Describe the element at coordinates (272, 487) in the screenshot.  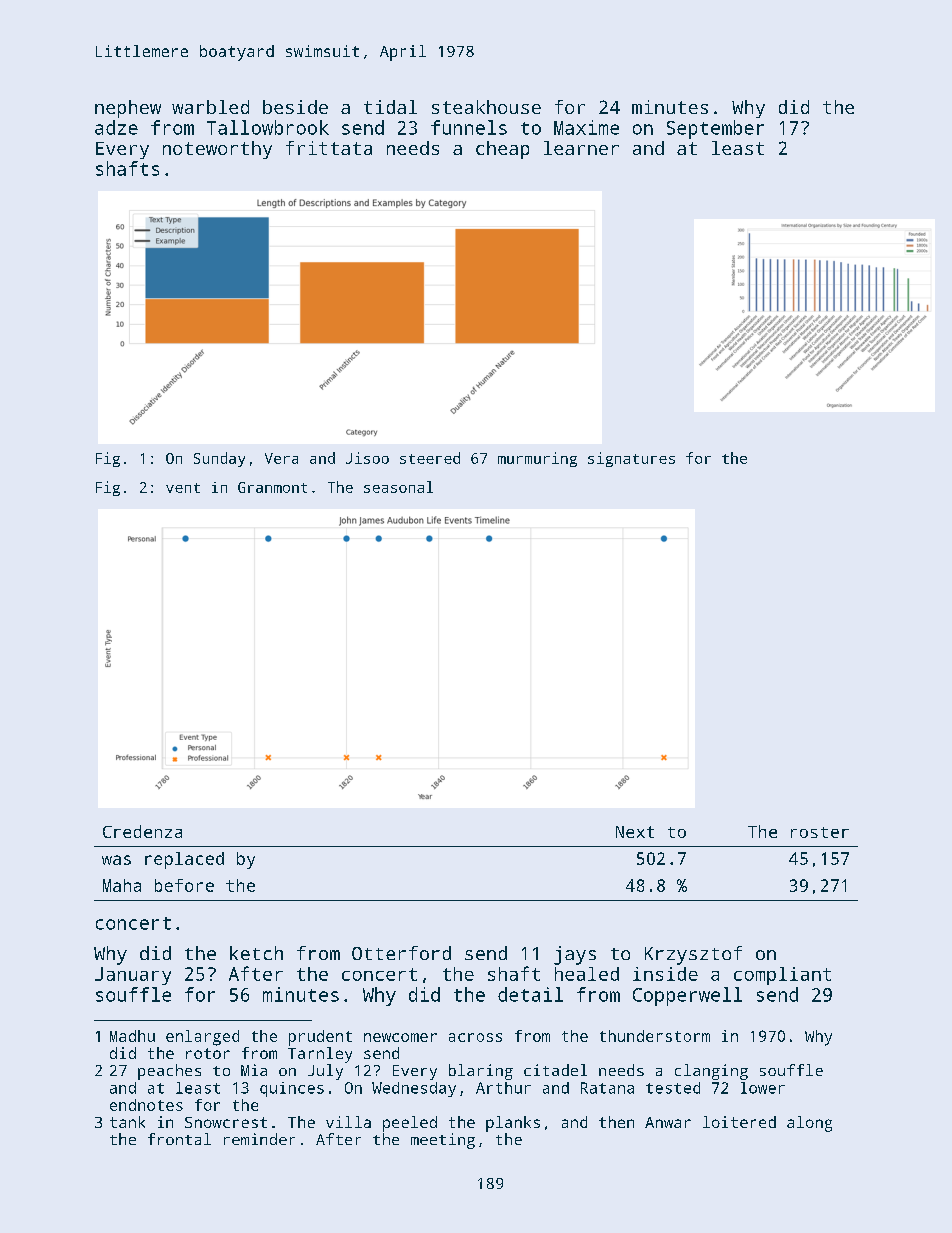
I see `Granmont` at that location.
